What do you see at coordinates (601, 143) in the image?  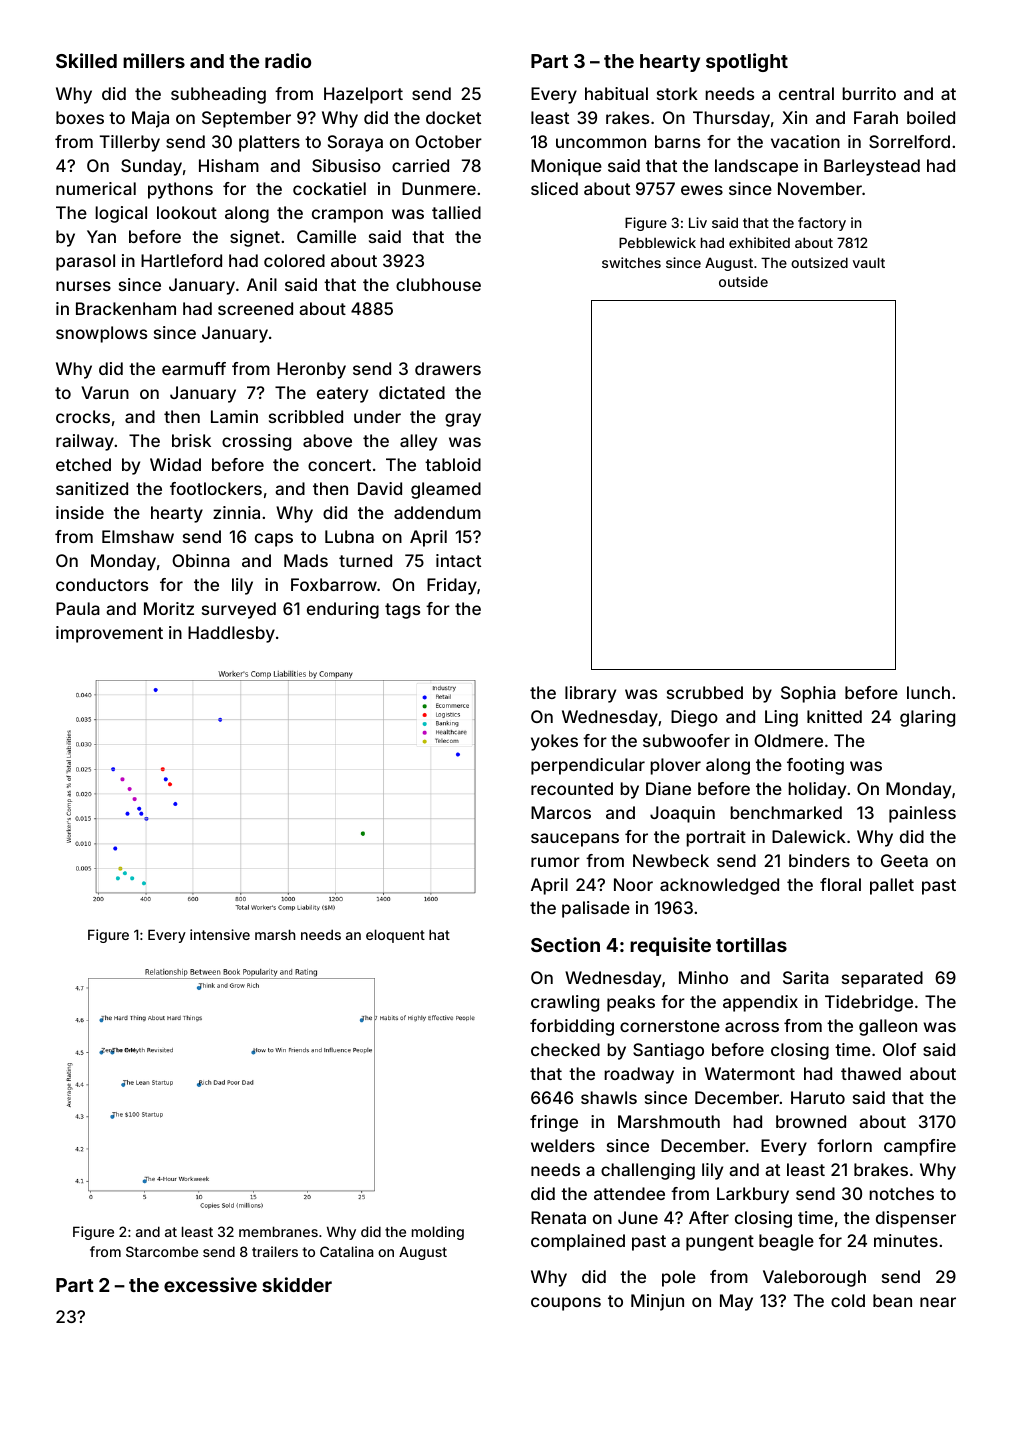 I see `uncommon` at bounding box center [601, 143].
